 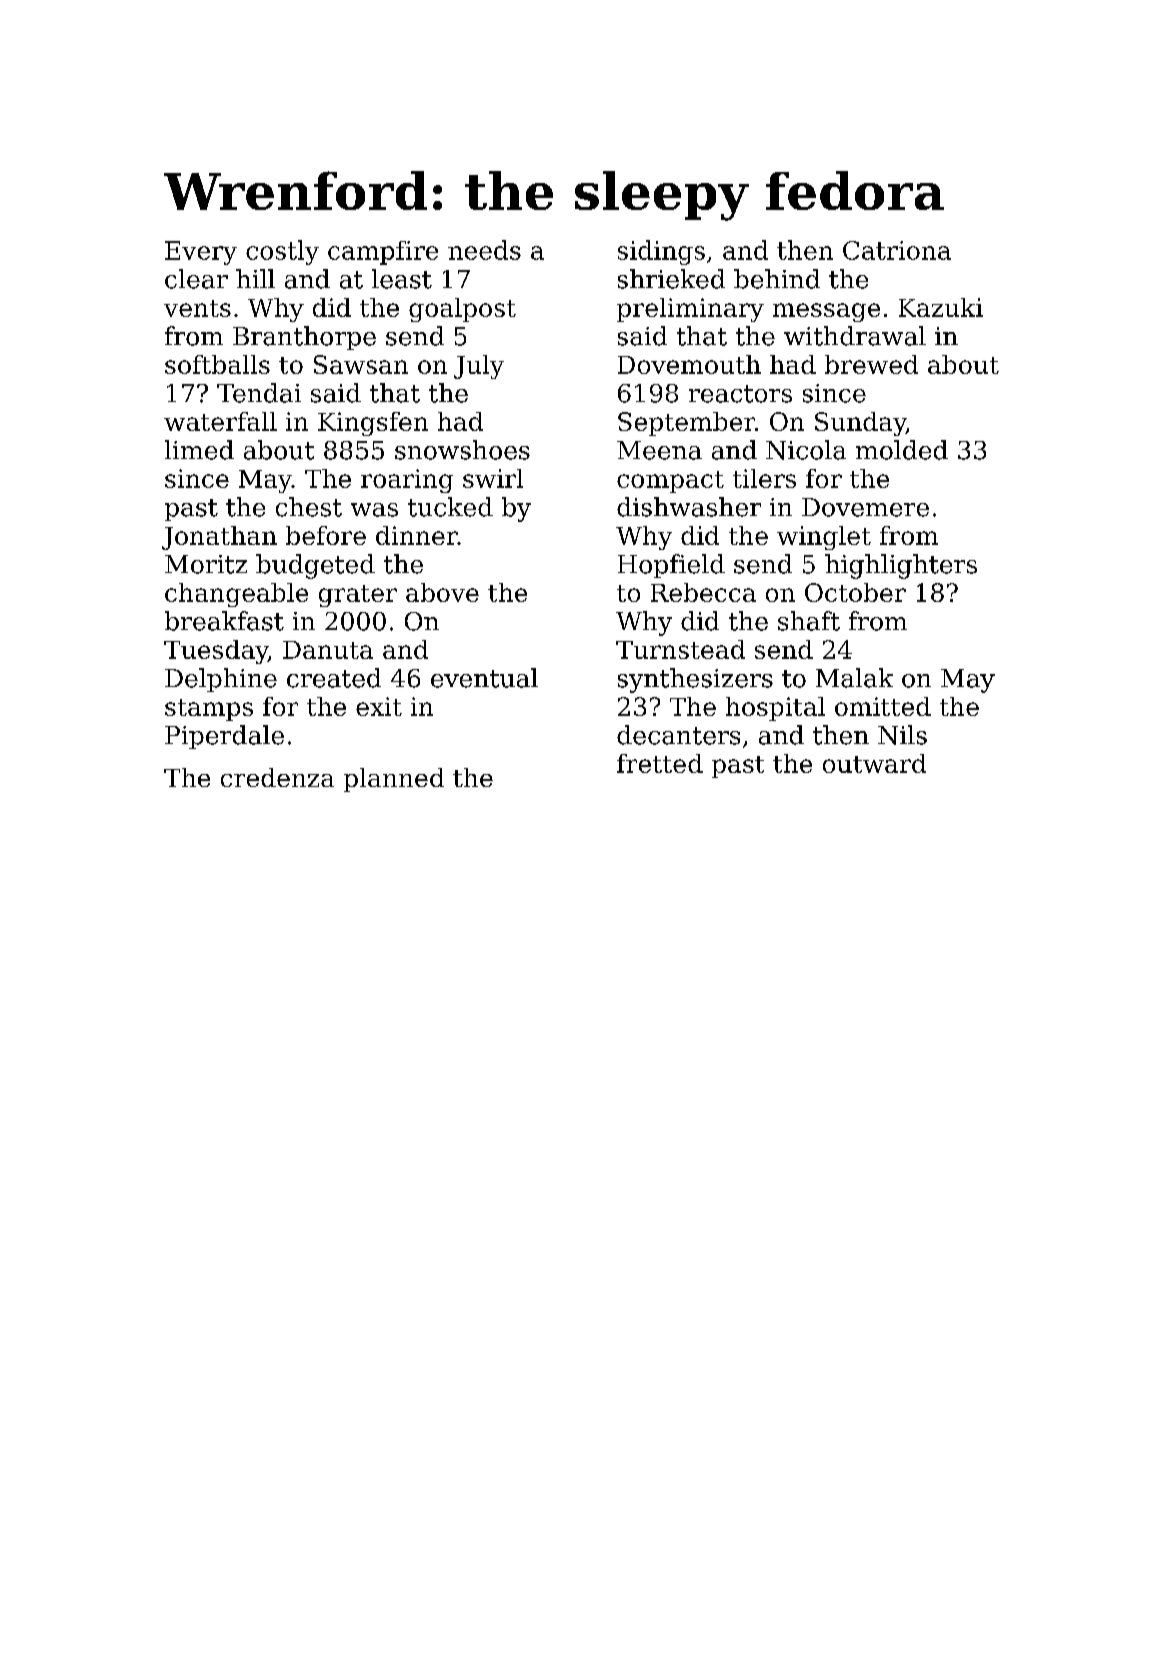 What do you see at coordinates (695, 680) in the screenshot?
I see `synthesizers` at bounding box center [695, 680].
